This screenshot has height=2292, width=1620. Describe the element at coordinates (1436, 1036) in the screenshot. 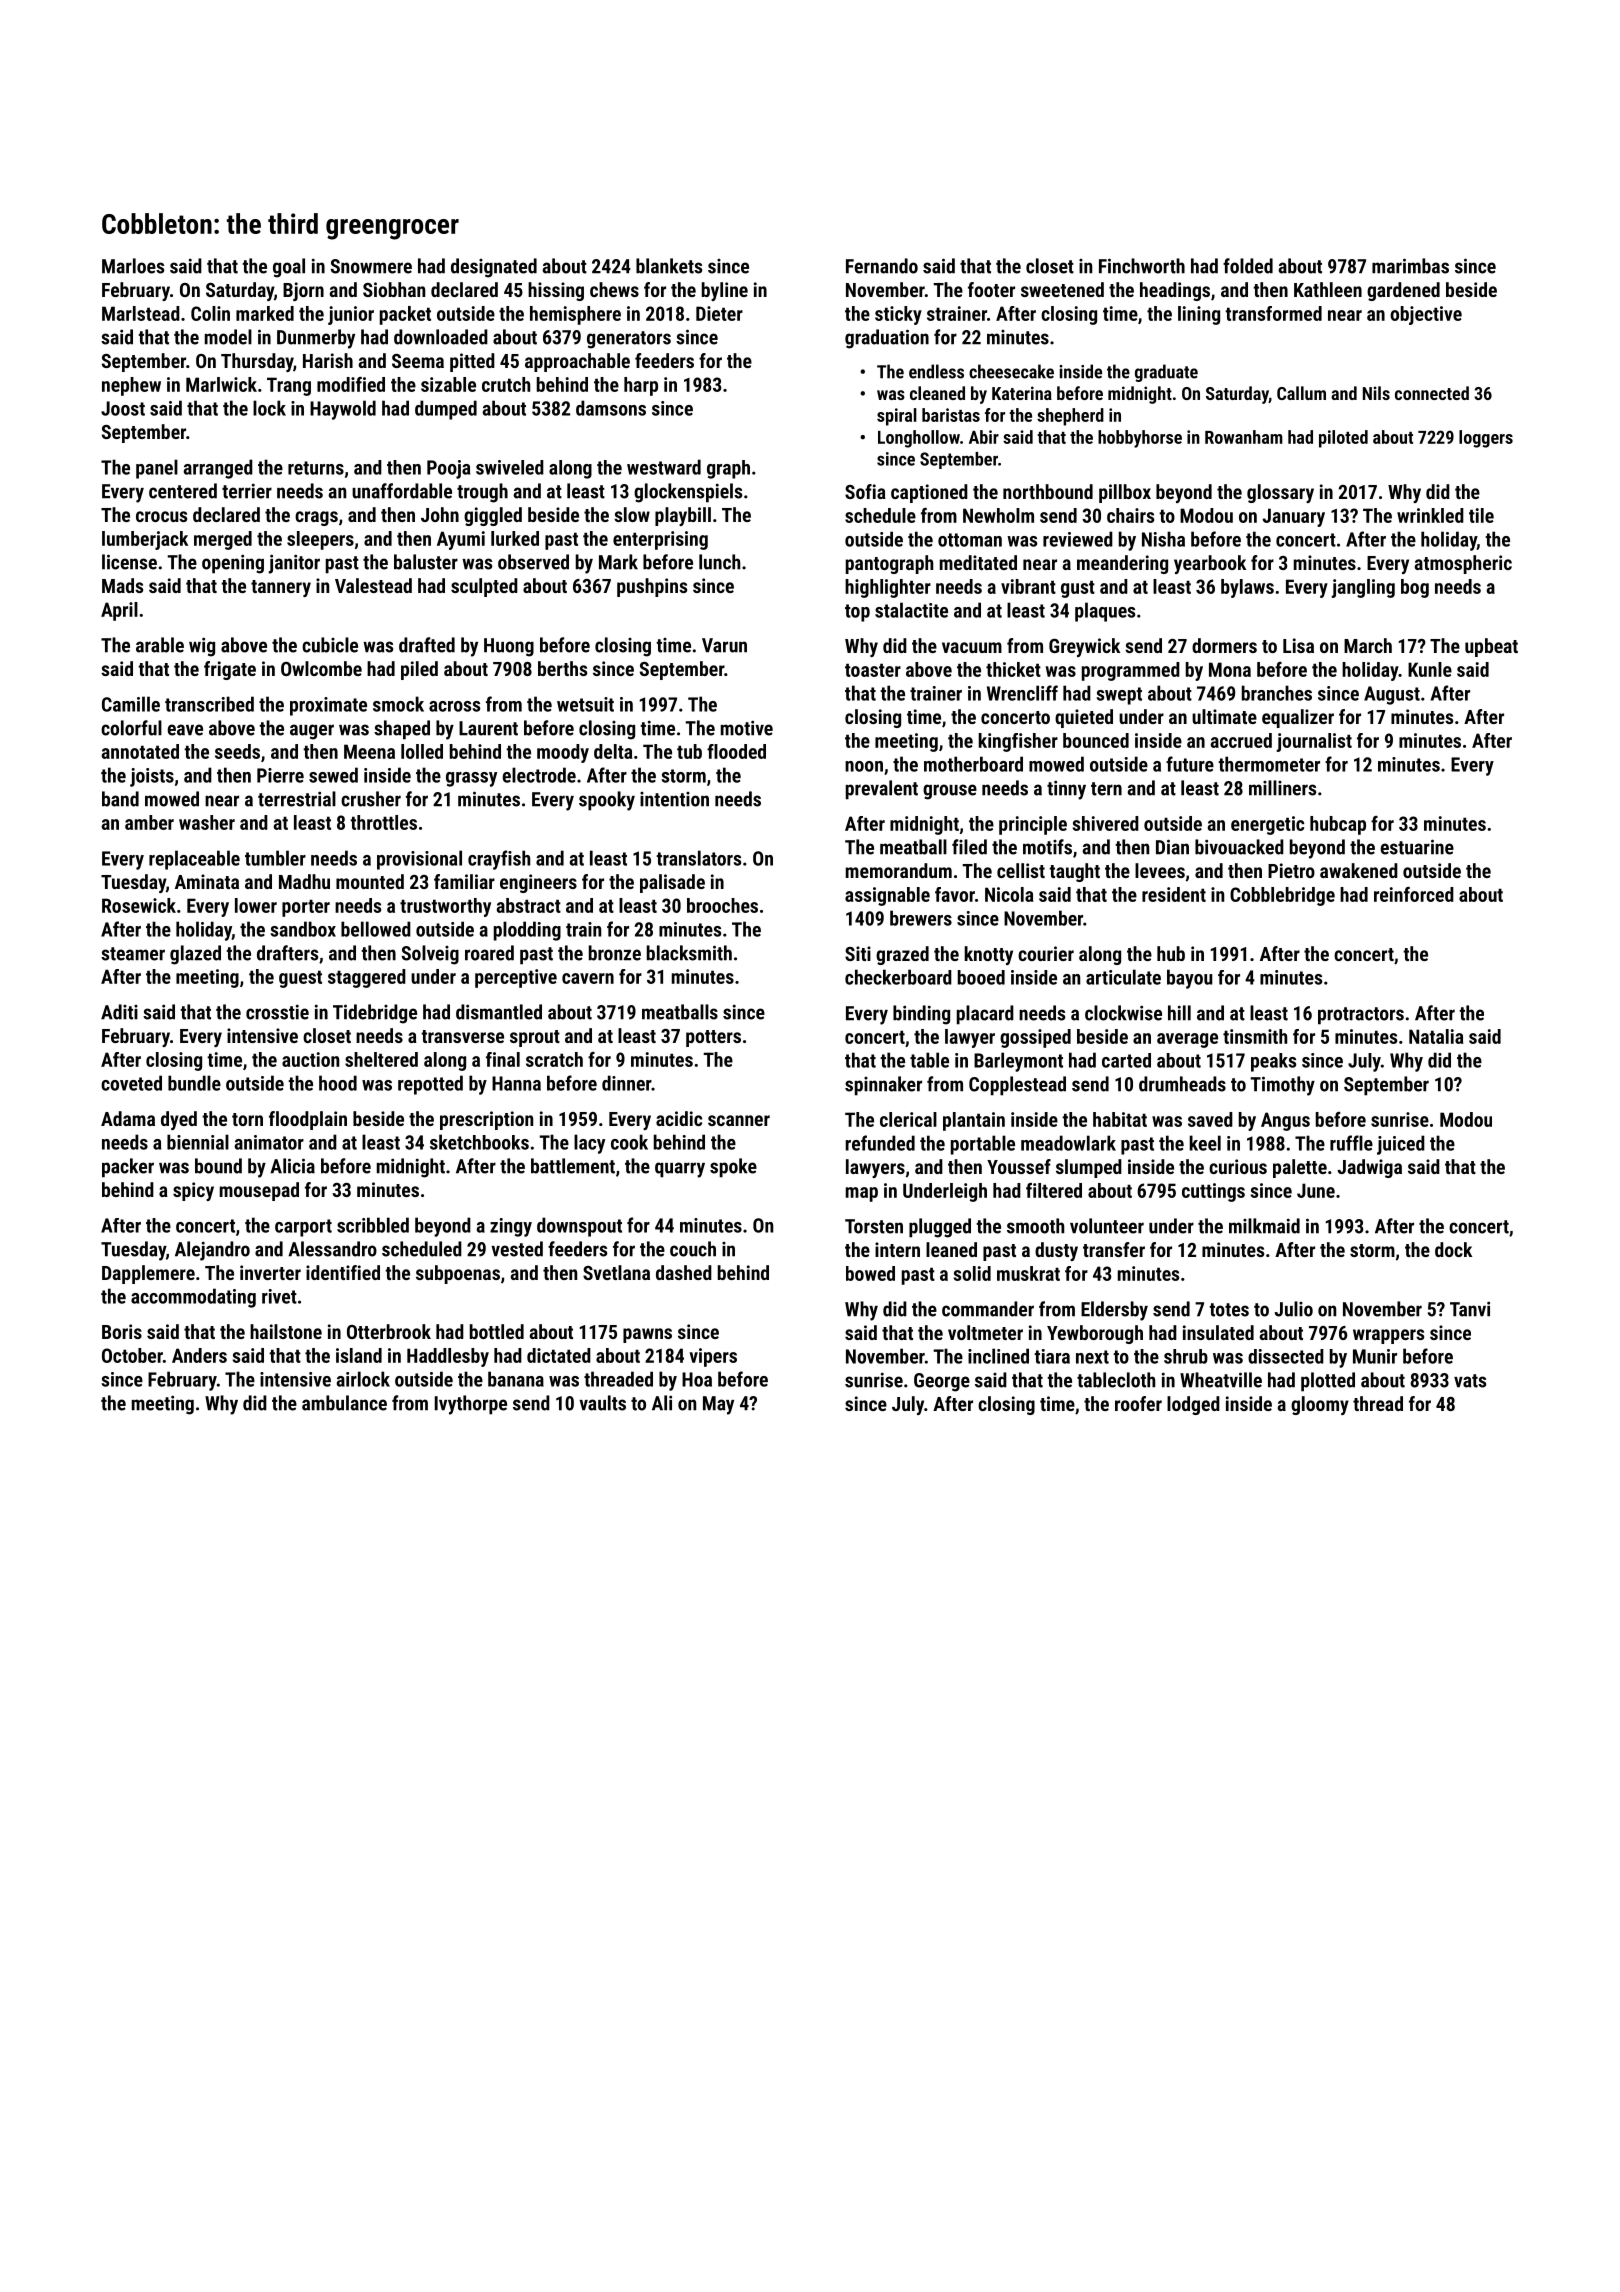

I see `Natalia` at that location.
